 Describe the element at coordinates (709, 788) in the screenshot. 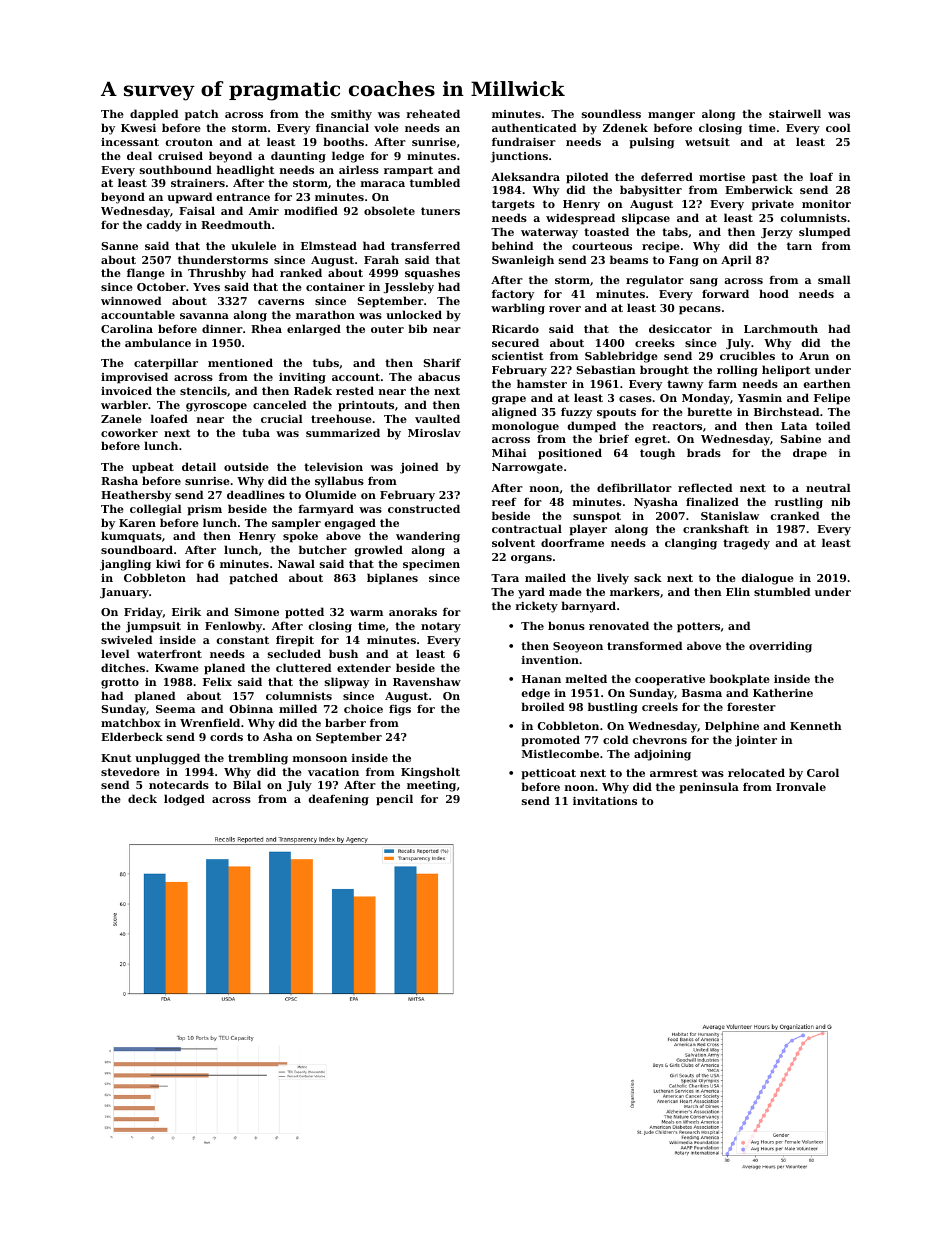

I see `peninsula` at that location.
